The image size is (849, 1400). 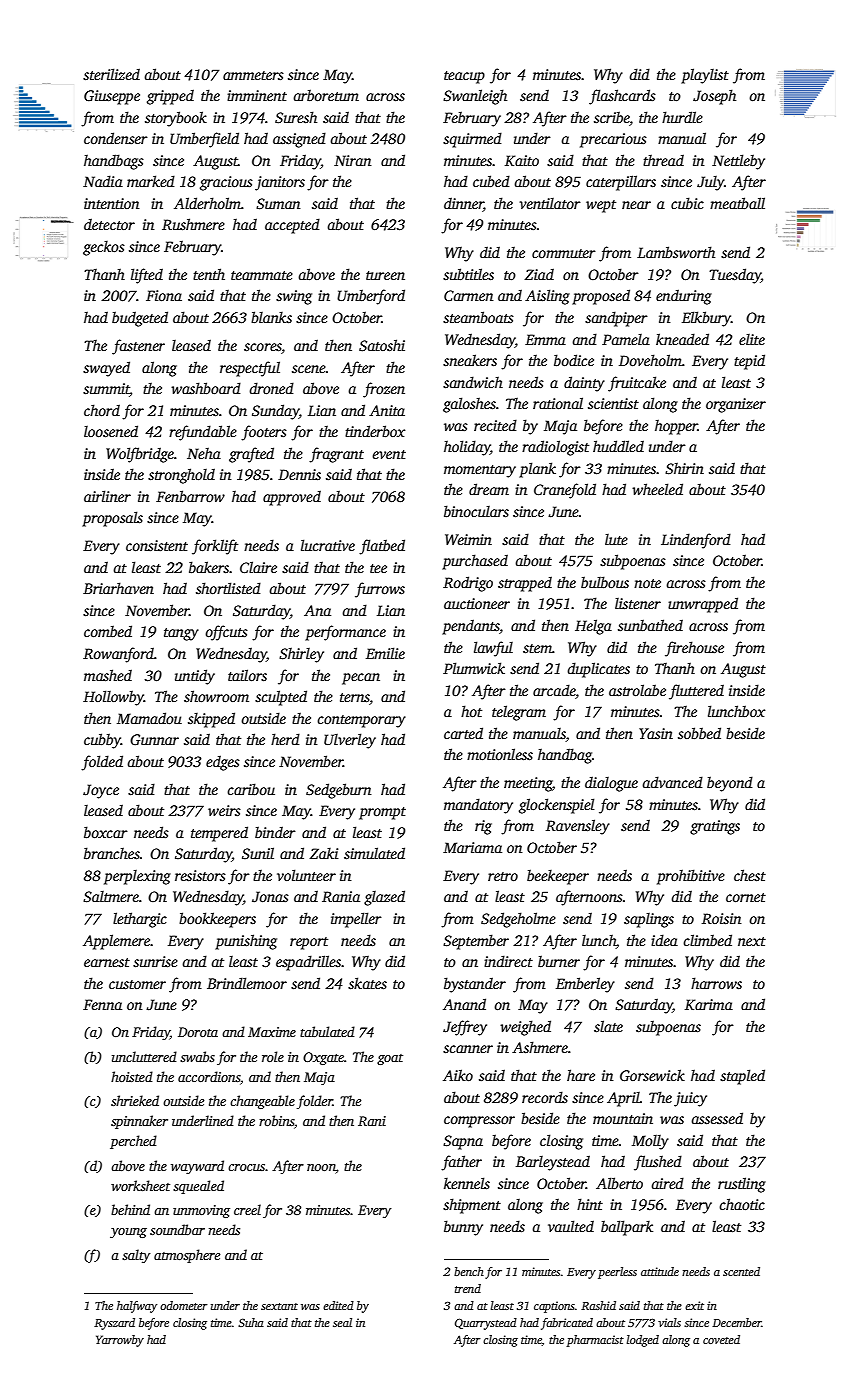 What do you see at coordinates (111, 74) in the document?
I see `sterilized` at bounding box center [111, 74].
